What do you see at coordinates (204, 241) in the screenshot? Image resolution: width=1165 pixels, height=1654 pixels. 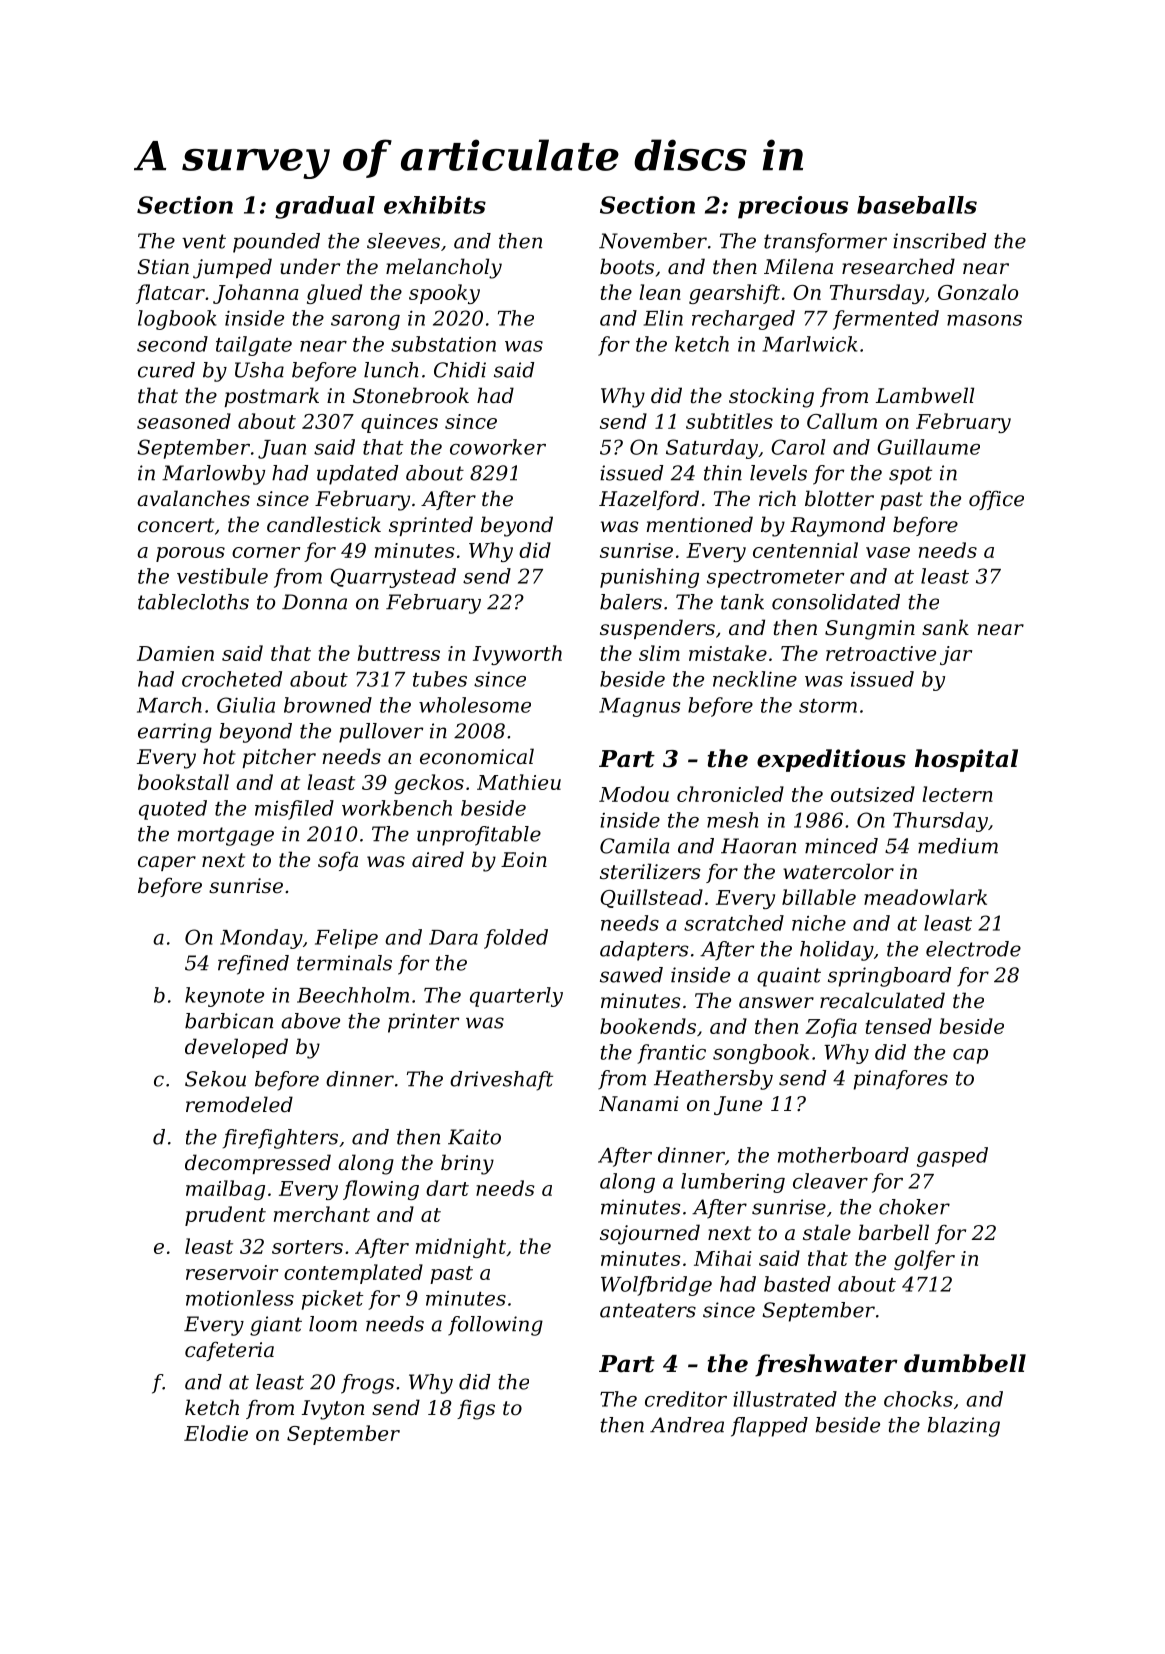 I see `vent` at bounding box center [204, 241].
